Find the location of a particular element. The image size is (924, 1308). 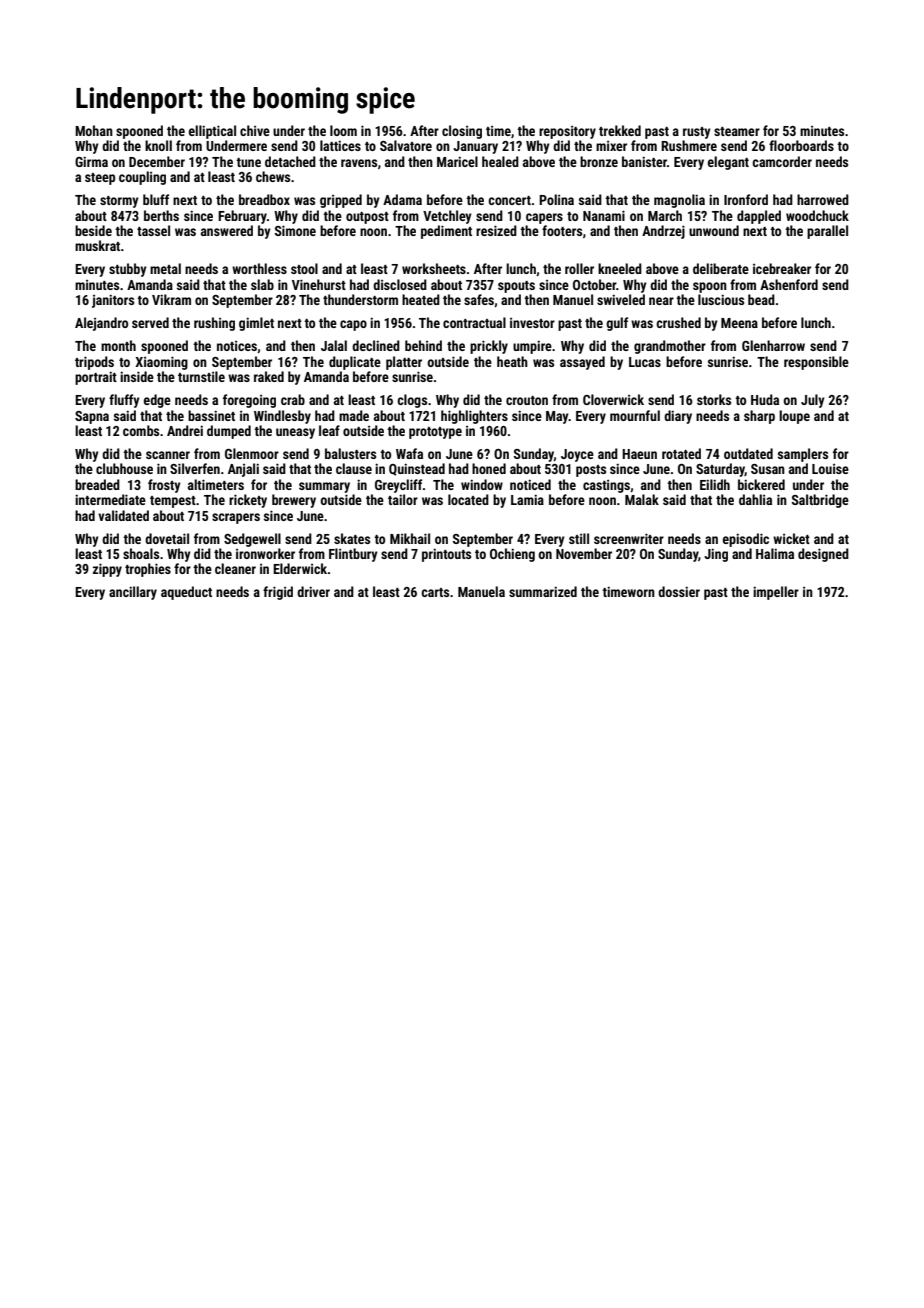

located is located at coordinates (468, 499).
